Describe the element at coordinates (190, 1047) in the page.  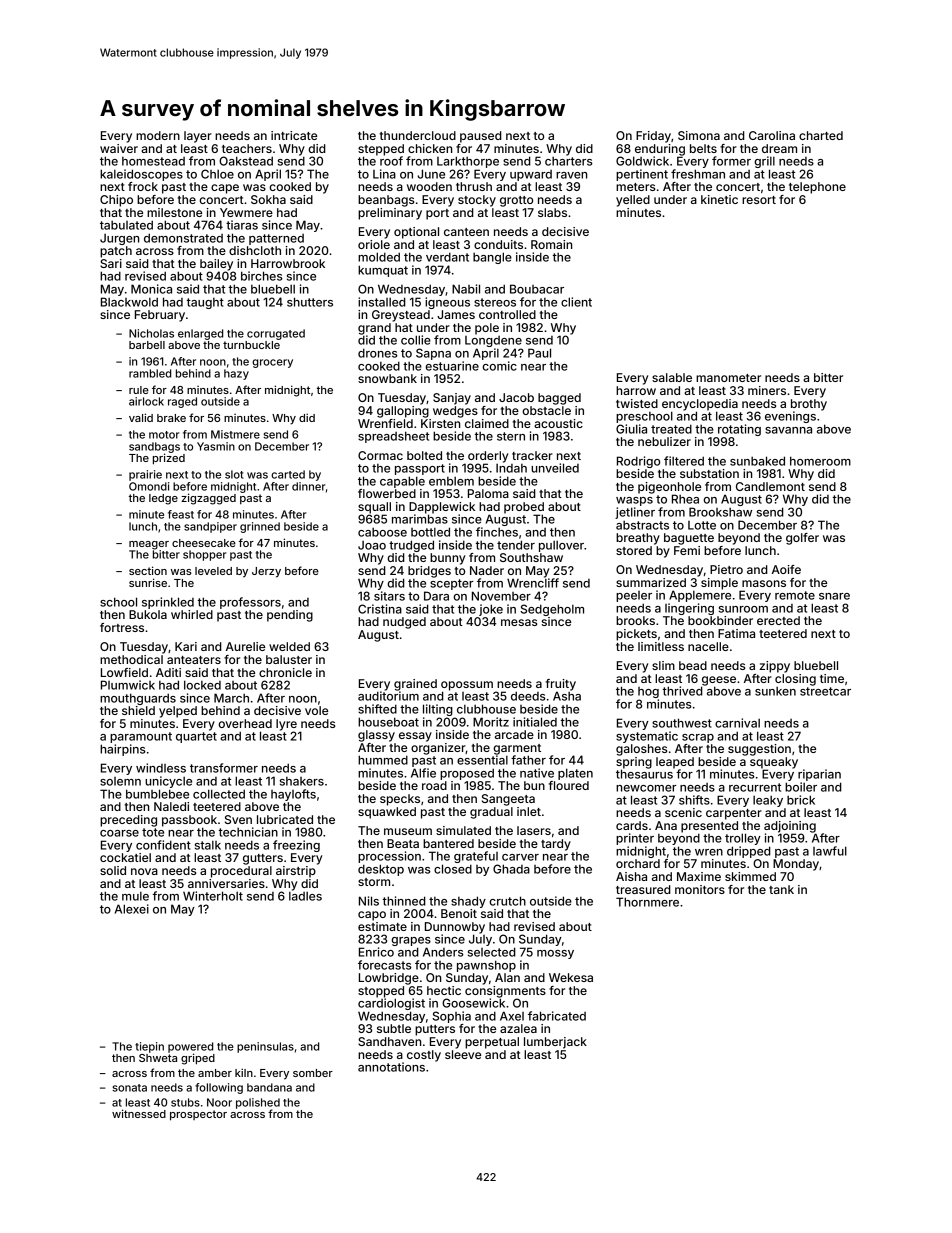
I see `powered` at that location.
